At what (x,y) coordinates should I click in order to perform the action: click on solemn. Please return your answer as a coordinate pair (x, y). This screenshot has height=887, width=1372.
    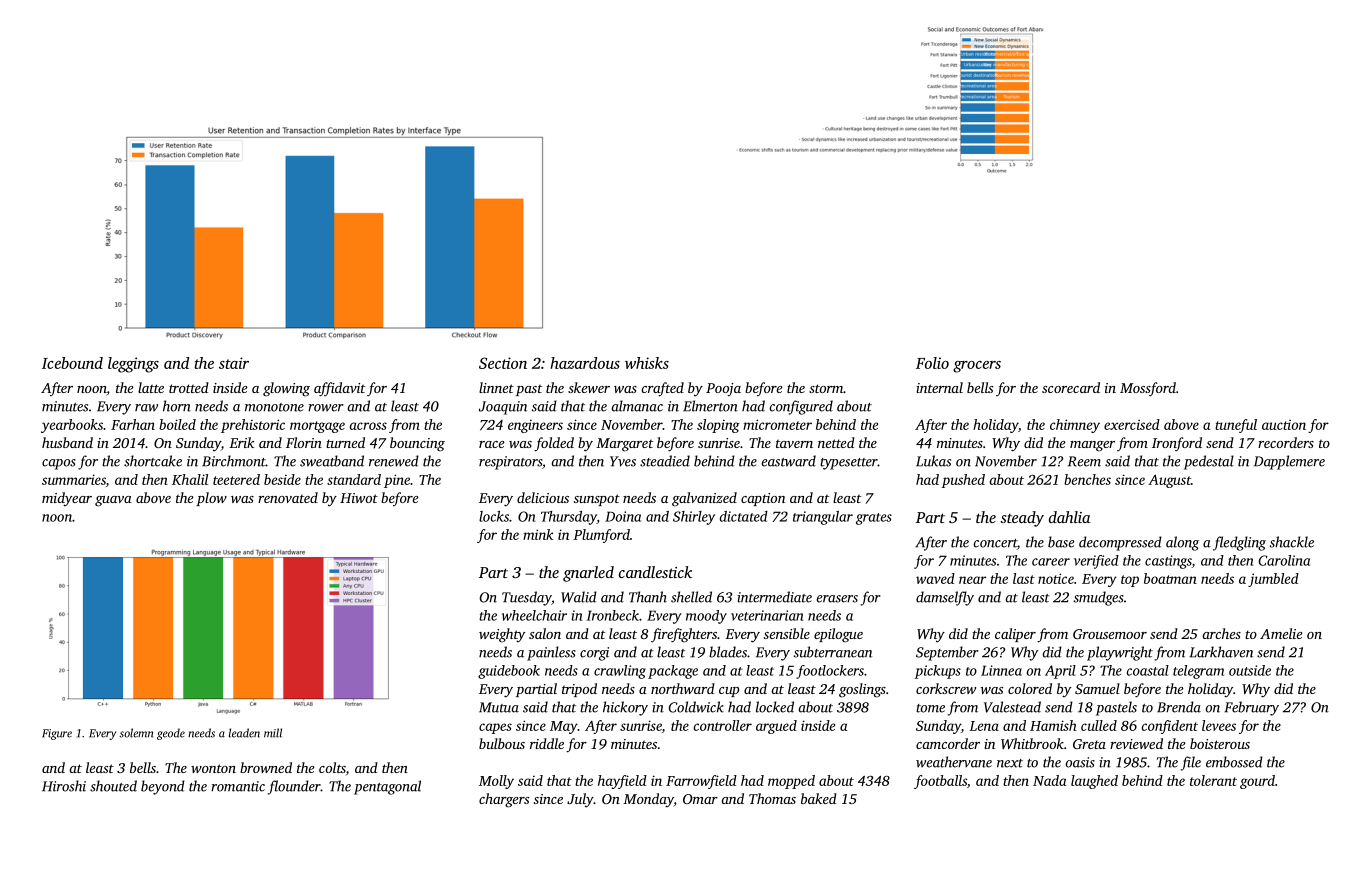
    Looking at the image, I should click on (136, 733).
